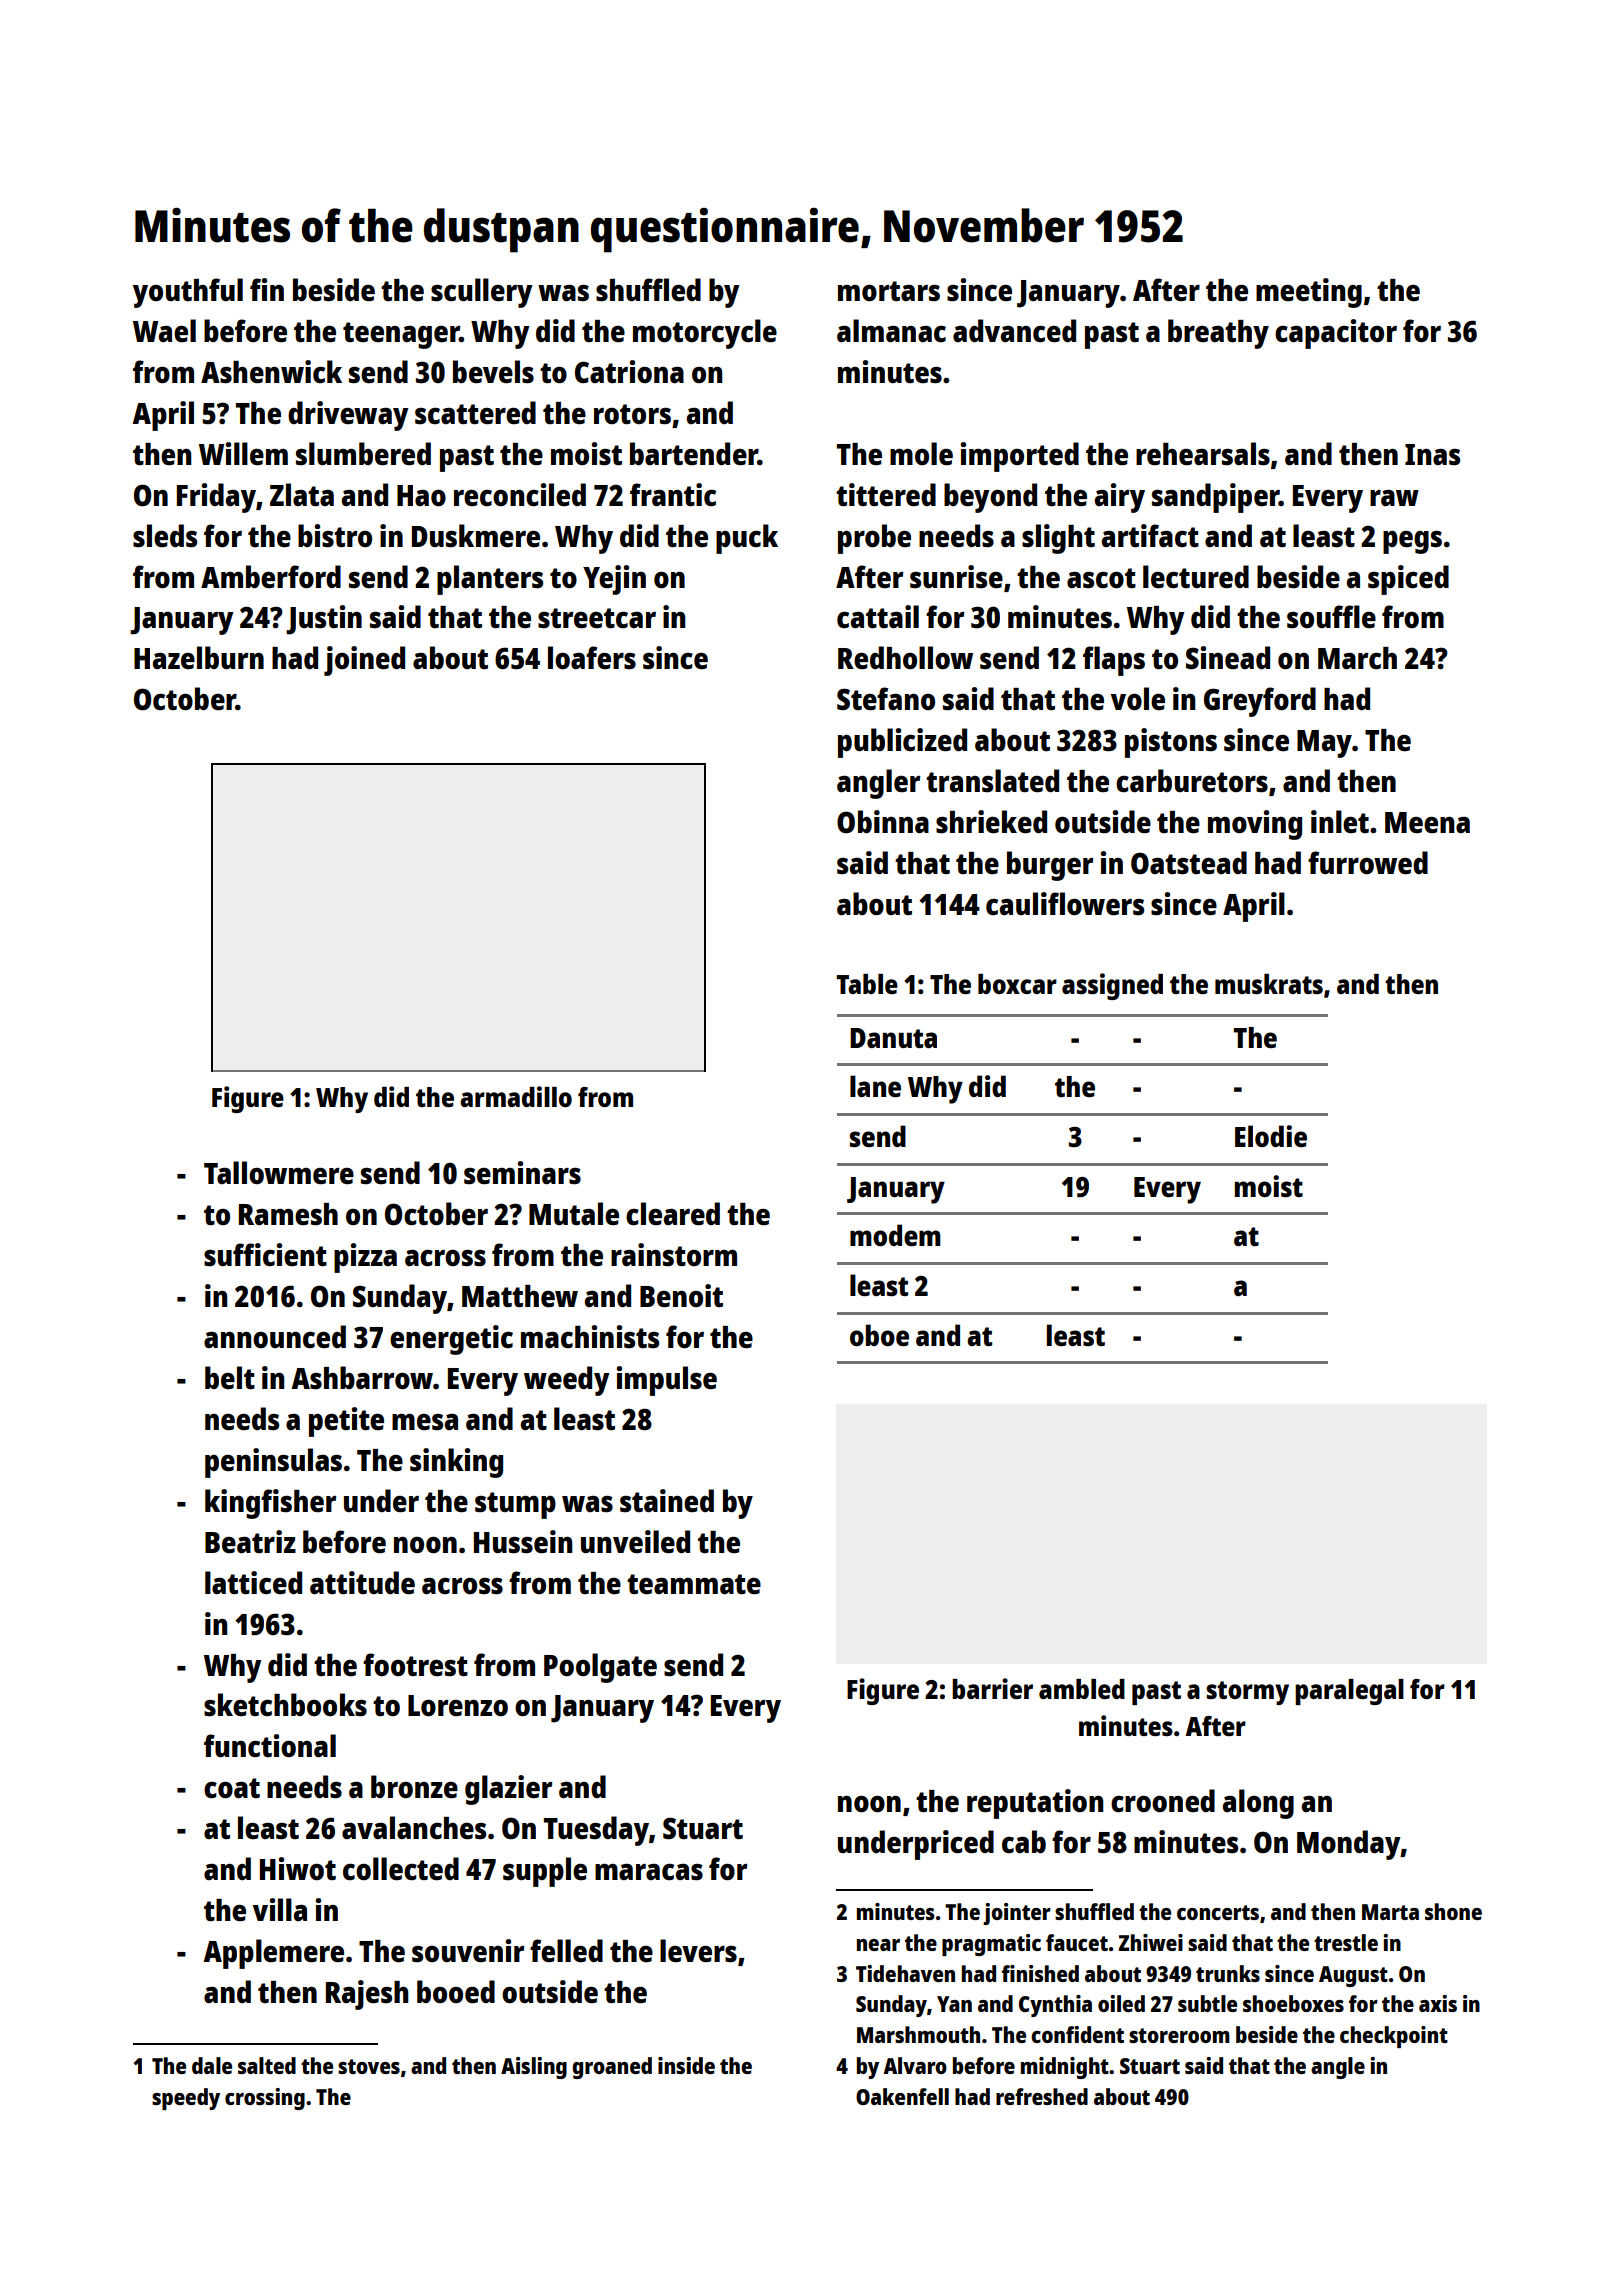 This page has height=2292, width=1620. I want to click on motorcycle, so click(705, 334).
